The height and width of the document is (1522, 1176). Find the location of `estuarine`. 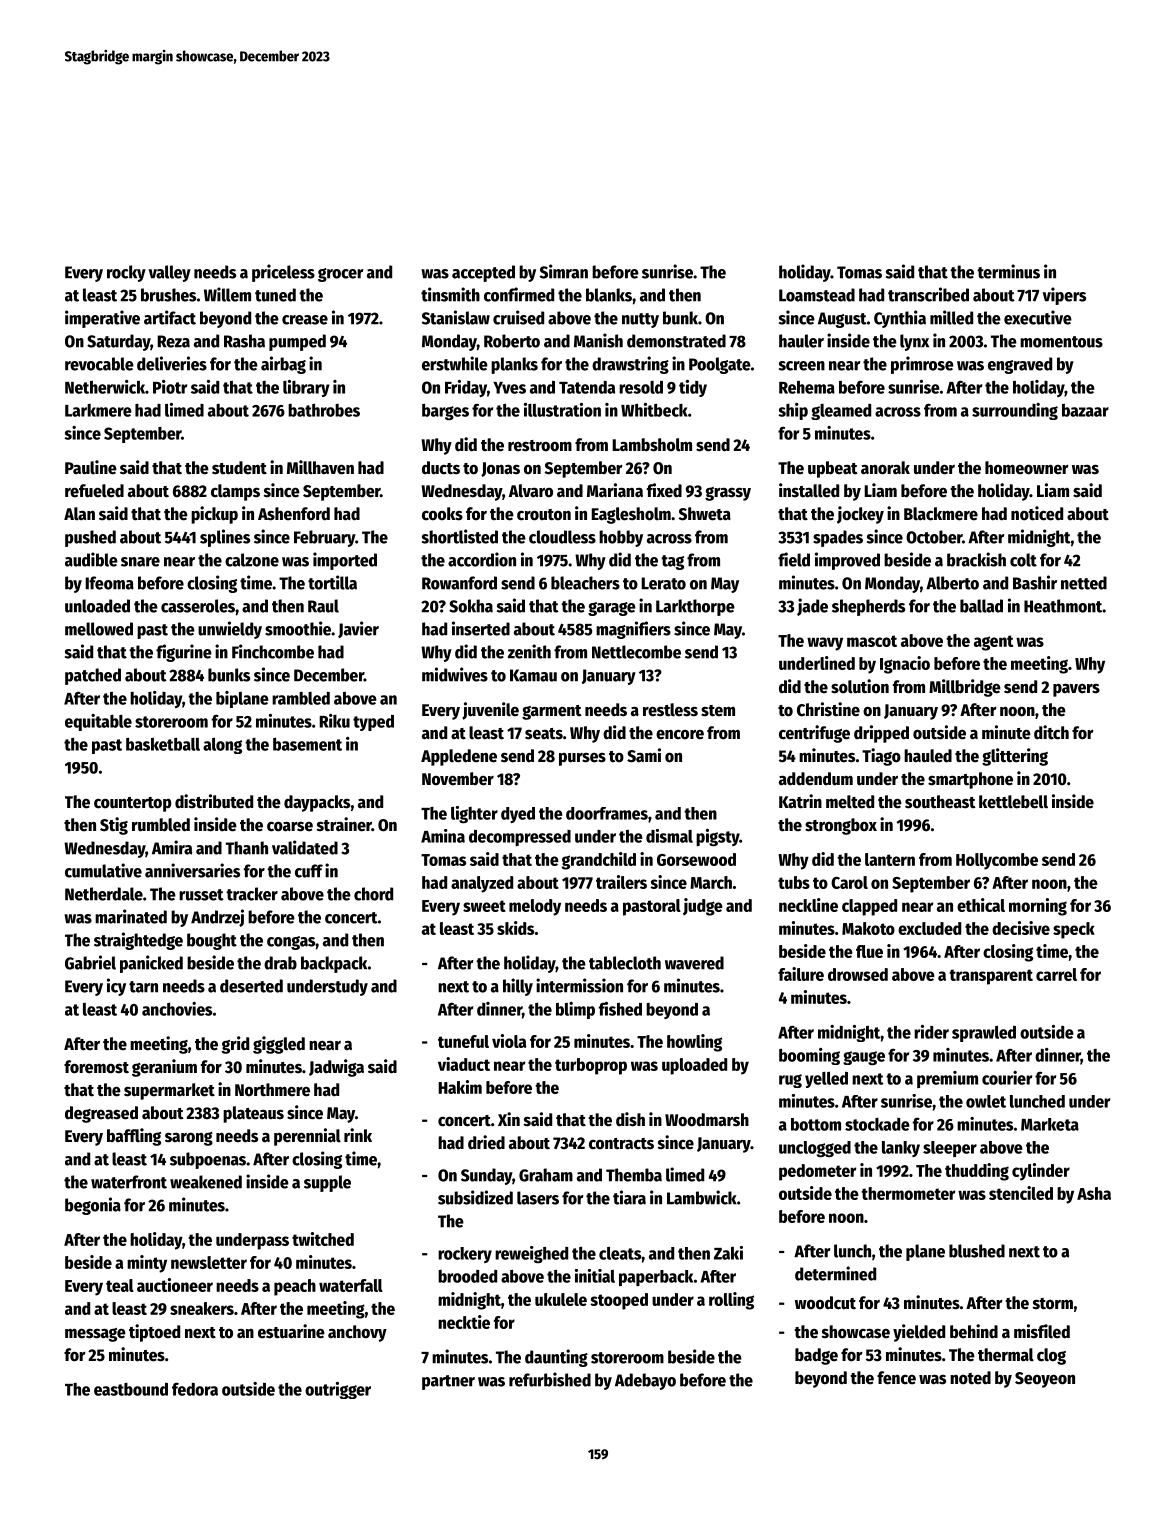

estuarine is located at coordinates (291, 1331).
